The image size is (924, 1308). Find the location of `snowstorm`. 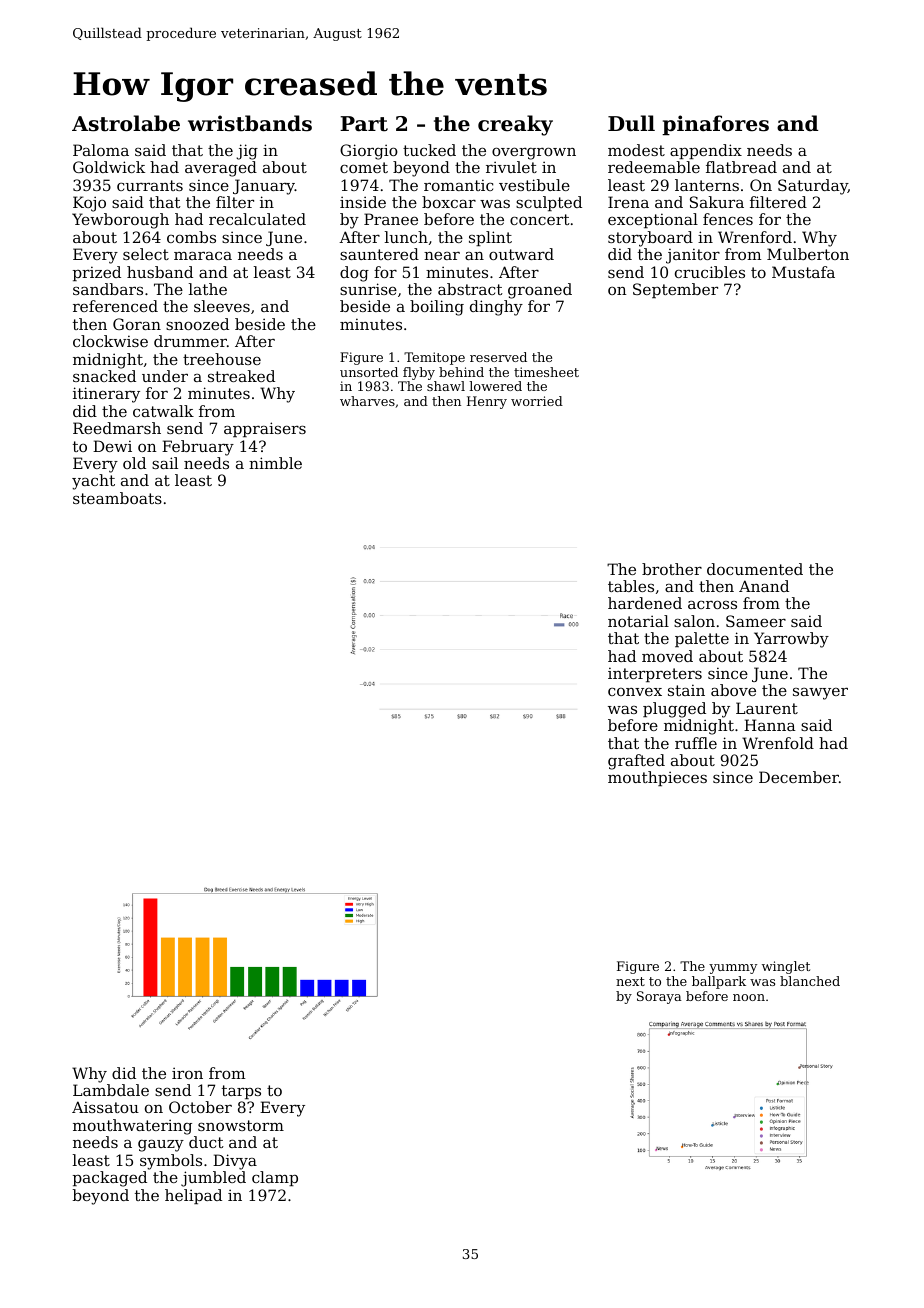

snowstorm is located at coordinates (241, 1125).
